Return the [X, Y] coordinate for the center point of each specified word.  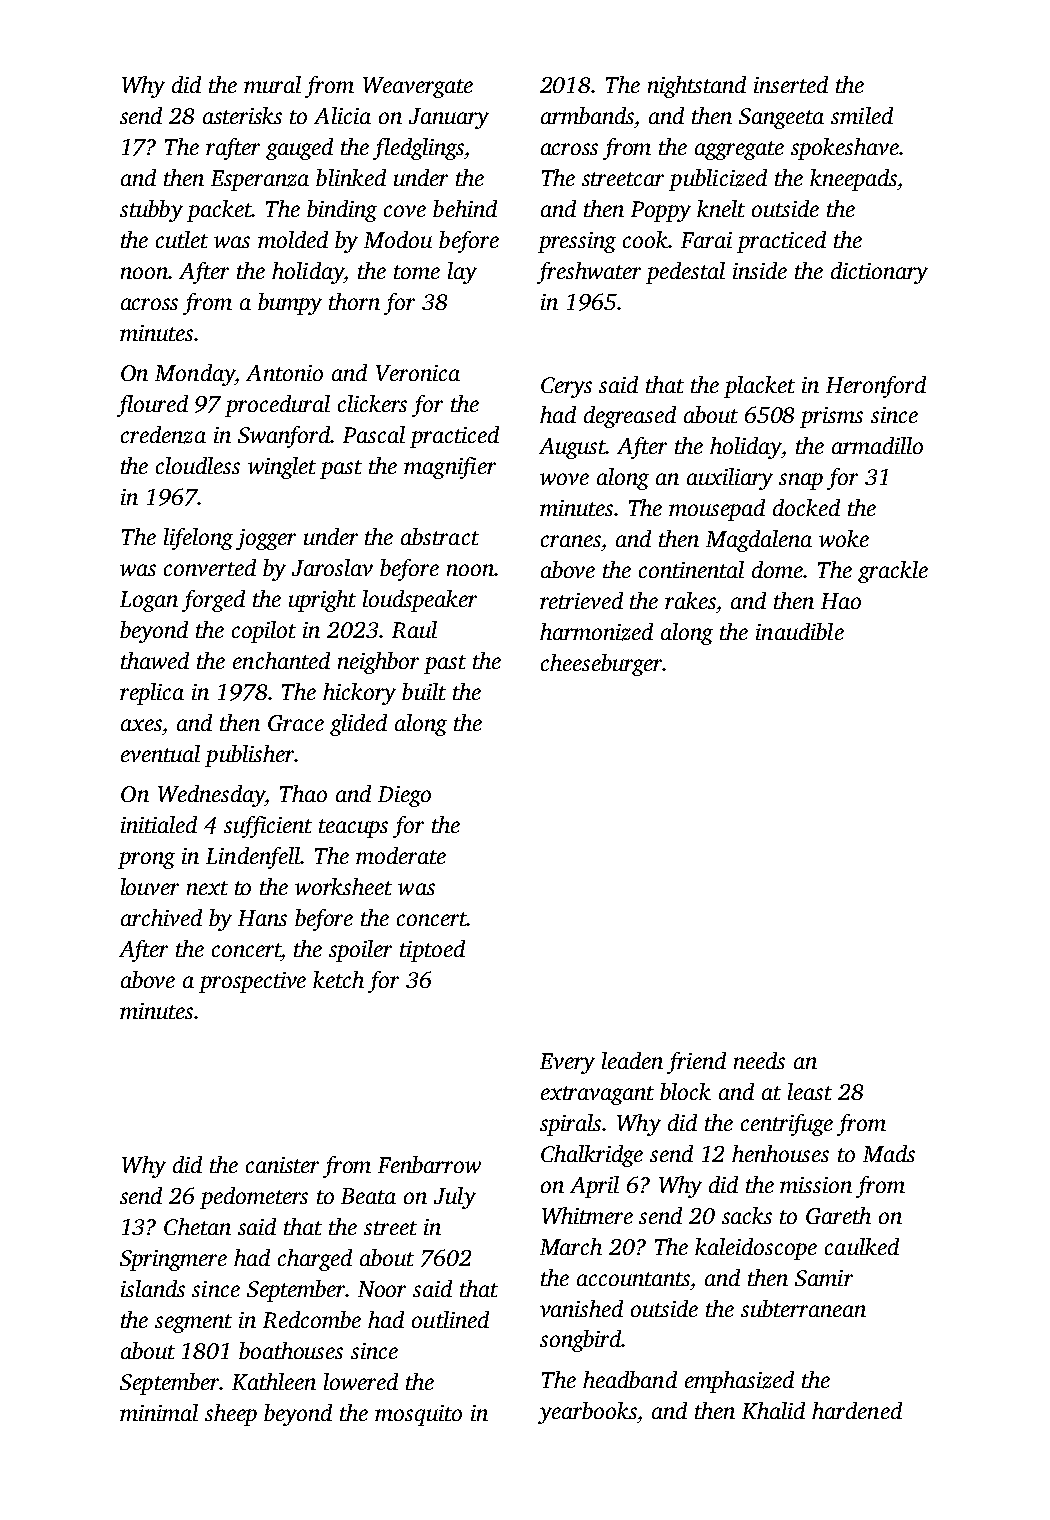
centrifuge [787, 1125]
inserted [791, 84]
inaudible [800, 631]
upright [322, 601]
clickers [372, 403]
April [594, 1187]
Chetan [197, 1226]
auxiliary [730, 479]
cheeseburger [602, 665]
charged [315, 1260]
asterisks [242, 115]
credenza [163, 435]
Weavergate [418, 87]
